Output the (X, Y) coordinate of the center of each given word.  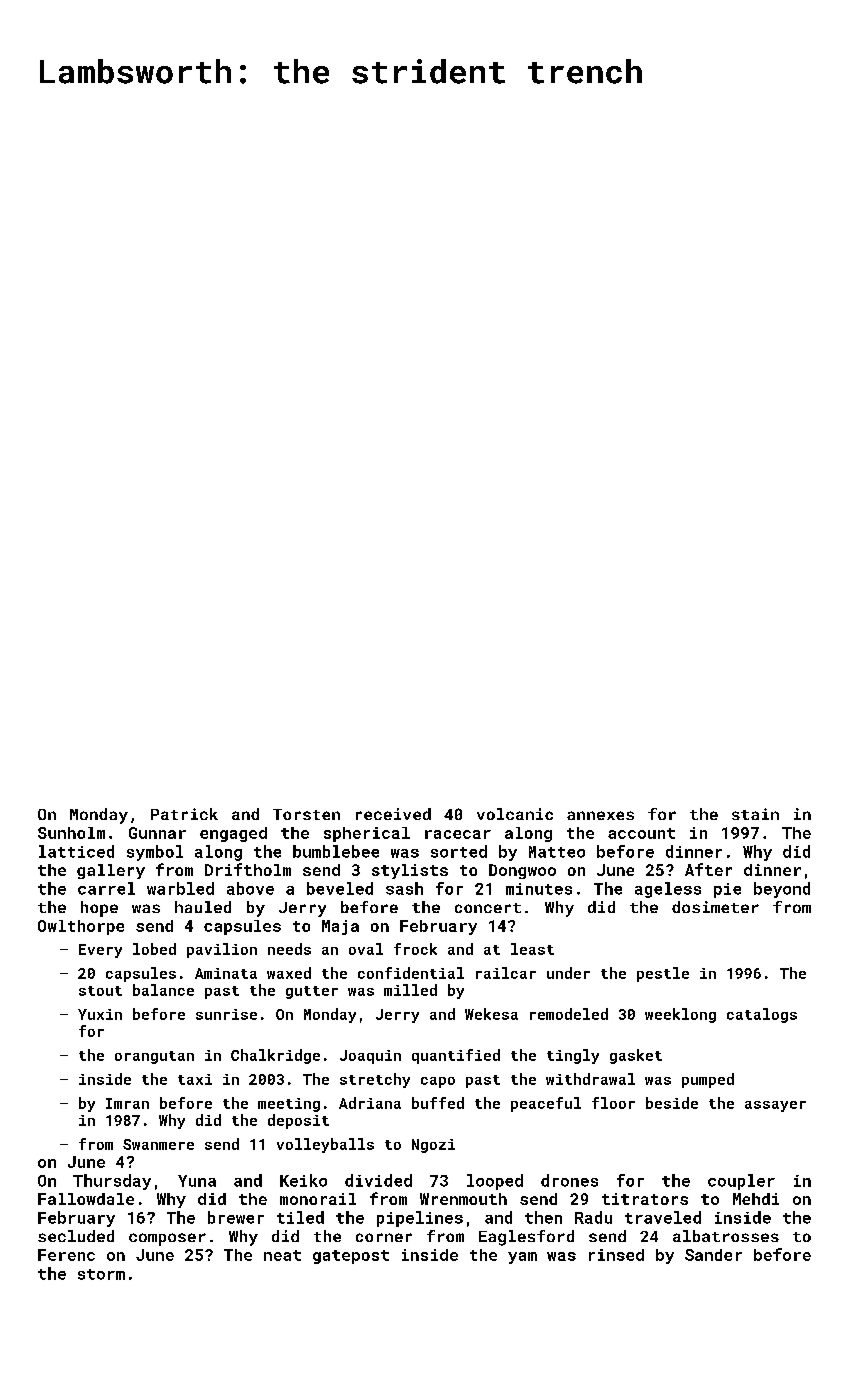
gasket (636, 1056)
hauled (203, 907)
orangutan (154, 1057)
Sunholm (71, 833)
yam (522, 1258)
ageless (668, 890)
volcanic (515, 814)
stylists (410, 871)
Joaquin (370, 1057)
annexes (600, 815)
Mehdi (756, 1199)
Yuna (197, 1181)
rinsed (616, 1255)
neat (282, 1255)
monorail (318, 1199)
